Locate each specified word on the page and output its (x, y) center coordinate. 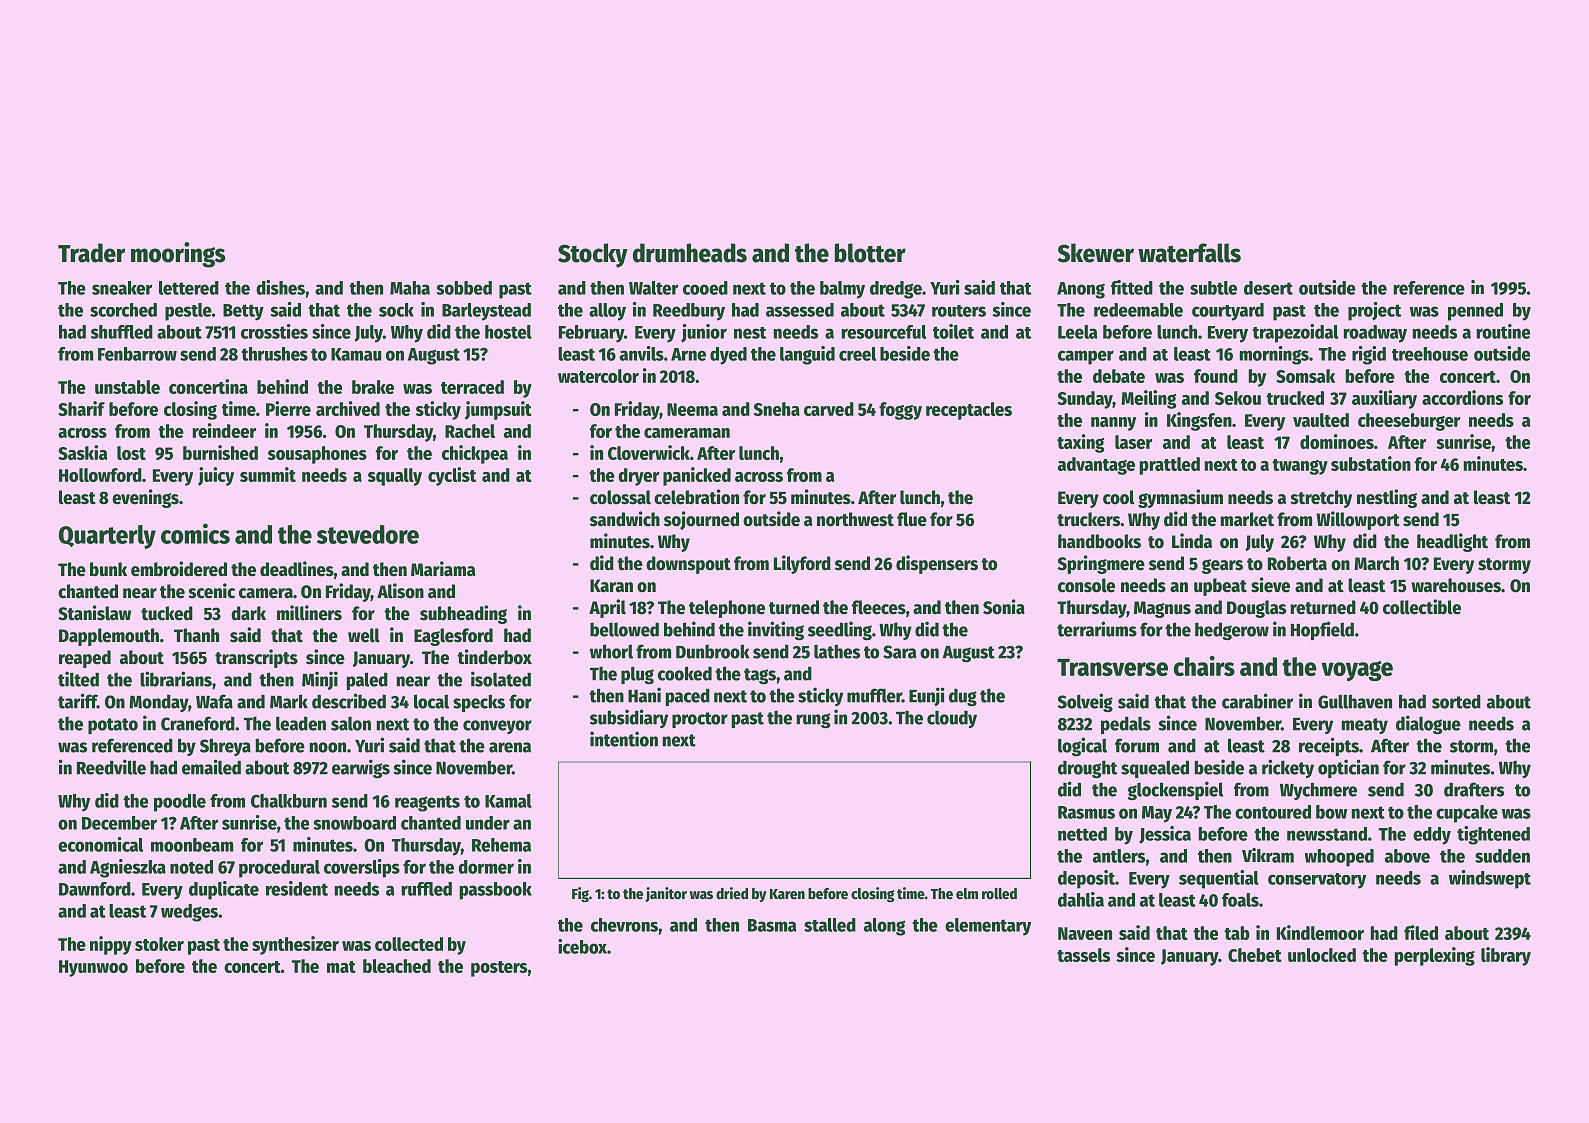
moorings (178, 255)
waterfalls (1189, 253)
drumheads (690, 253)
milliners (309, 613)
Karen (787, 894)
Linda (1192, 541)
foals (1240, 900)
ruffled (427, 889)
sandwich (625, 519)
